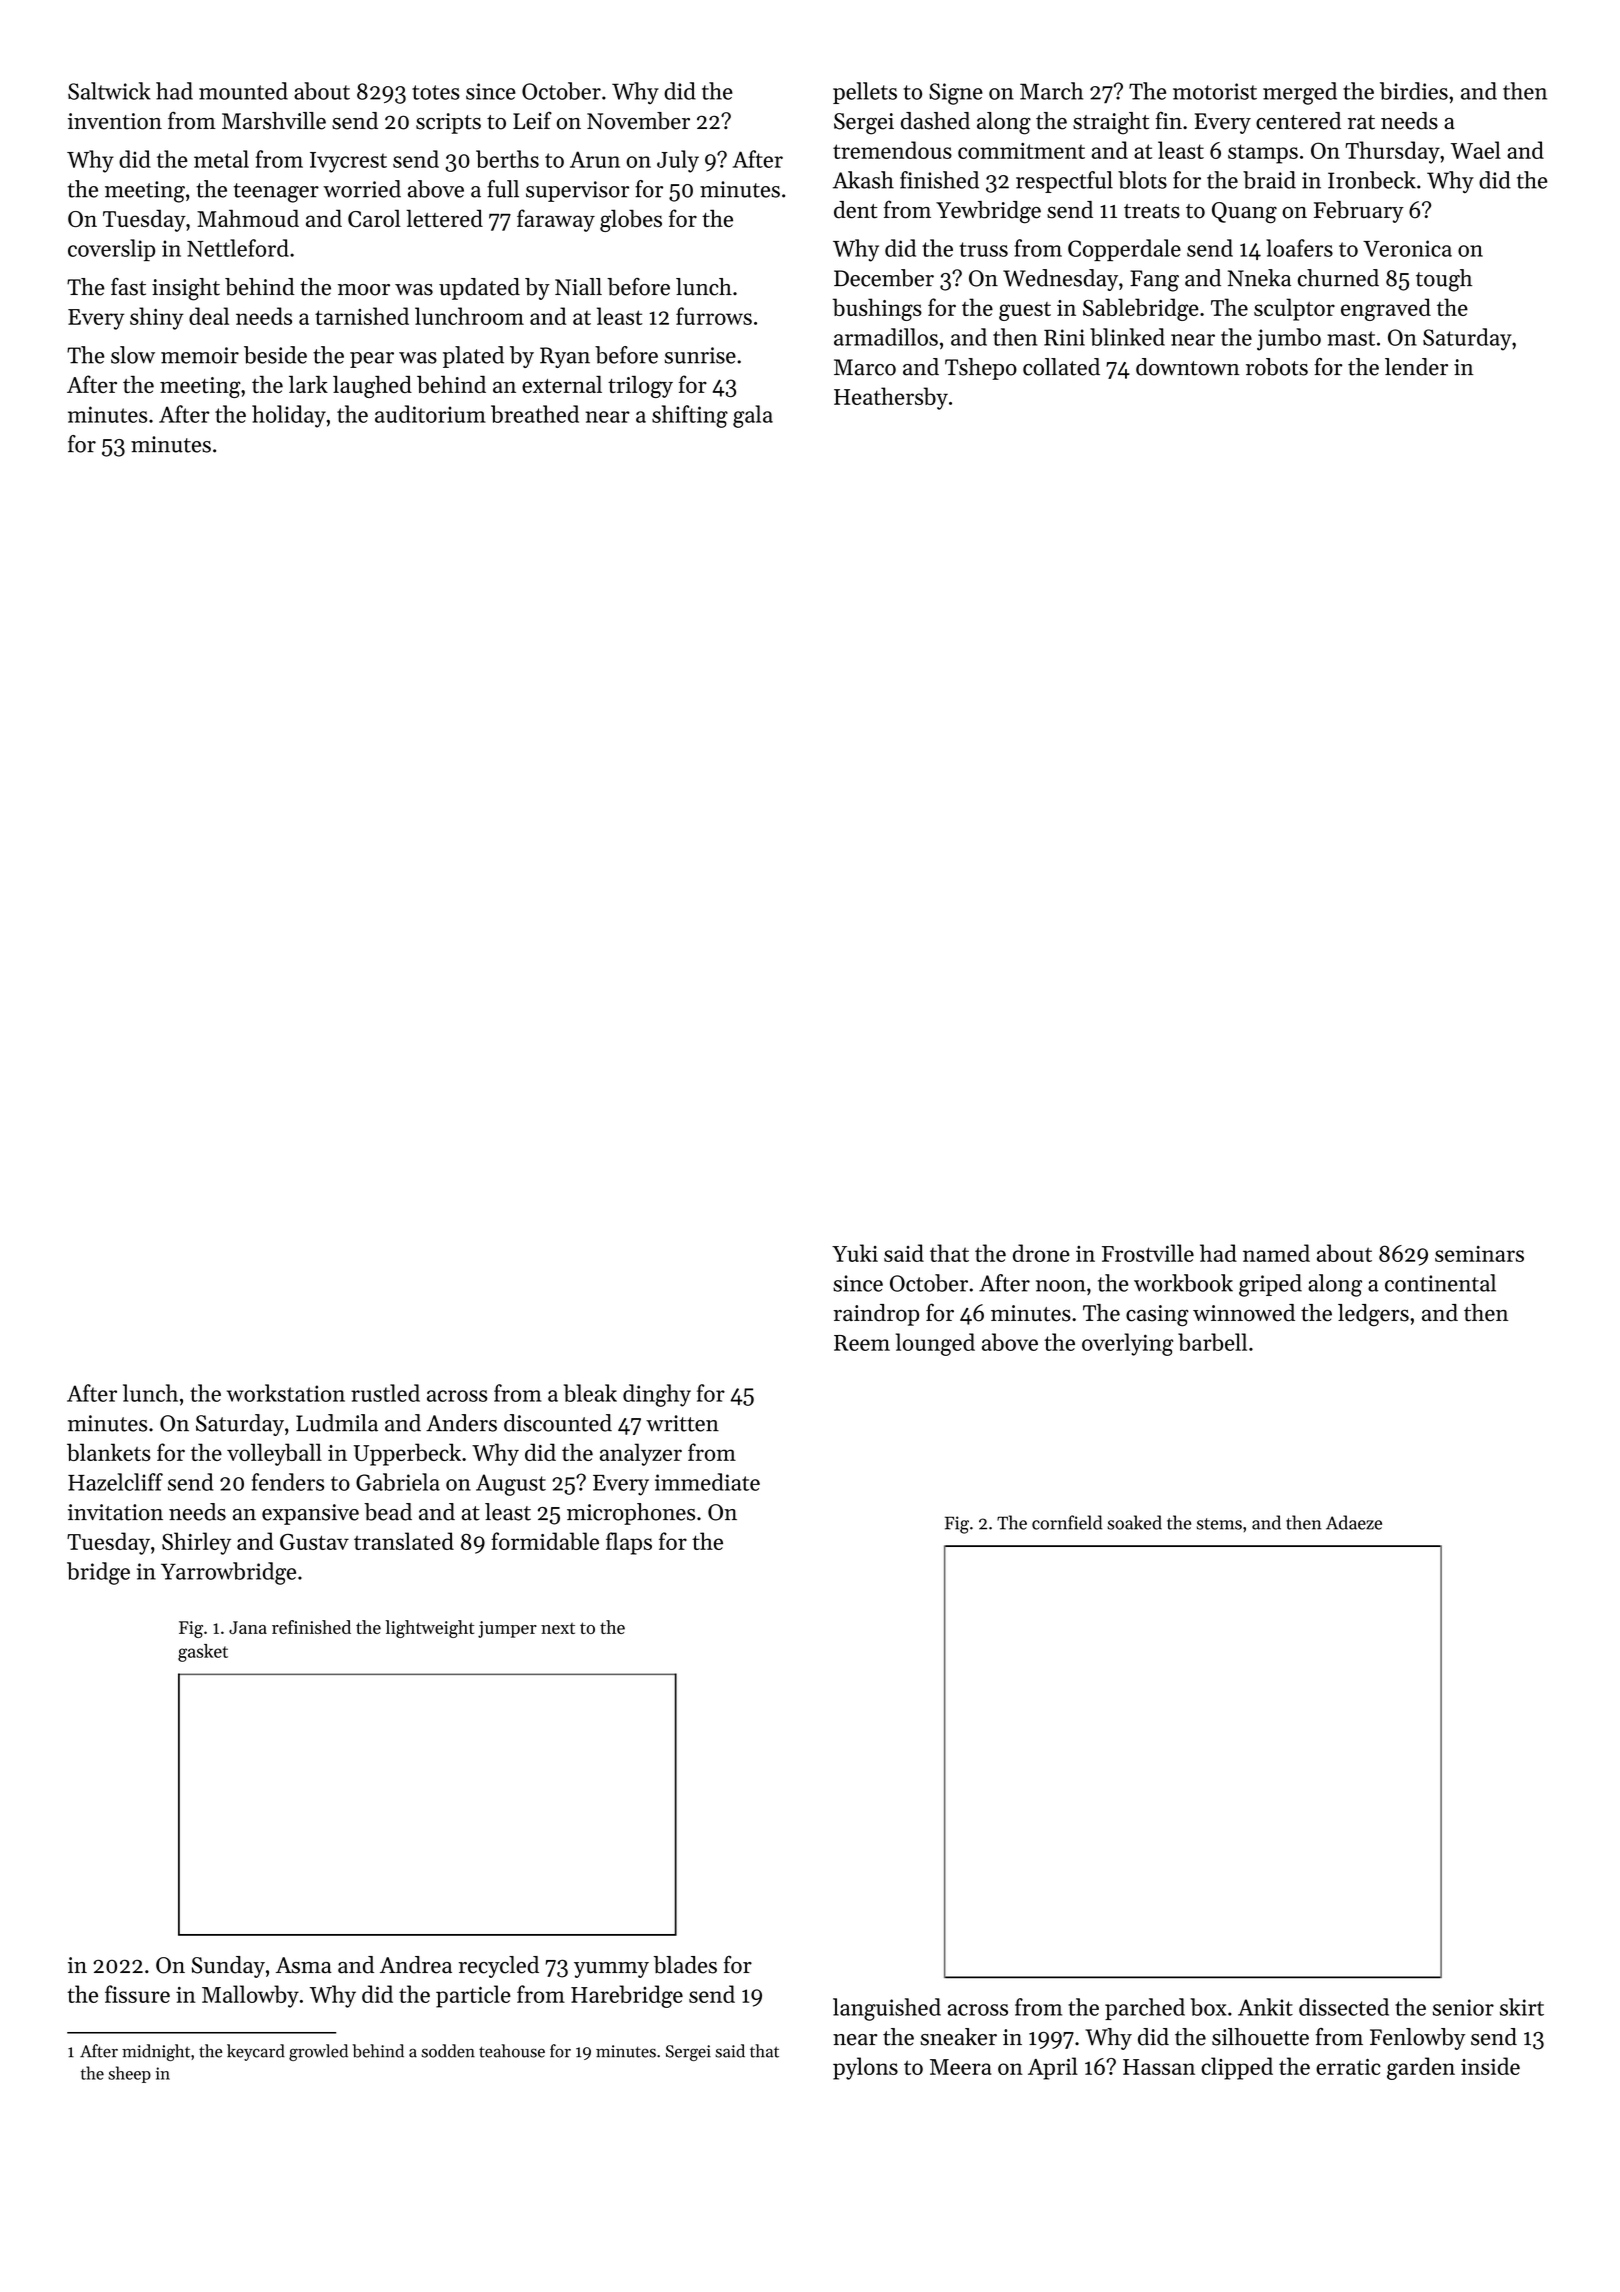 The height and width of the document is (2292, 1620). What do you see at coordinates (1416, 367) in the document?
I see `lender` at bounding box center [1416, 367].
